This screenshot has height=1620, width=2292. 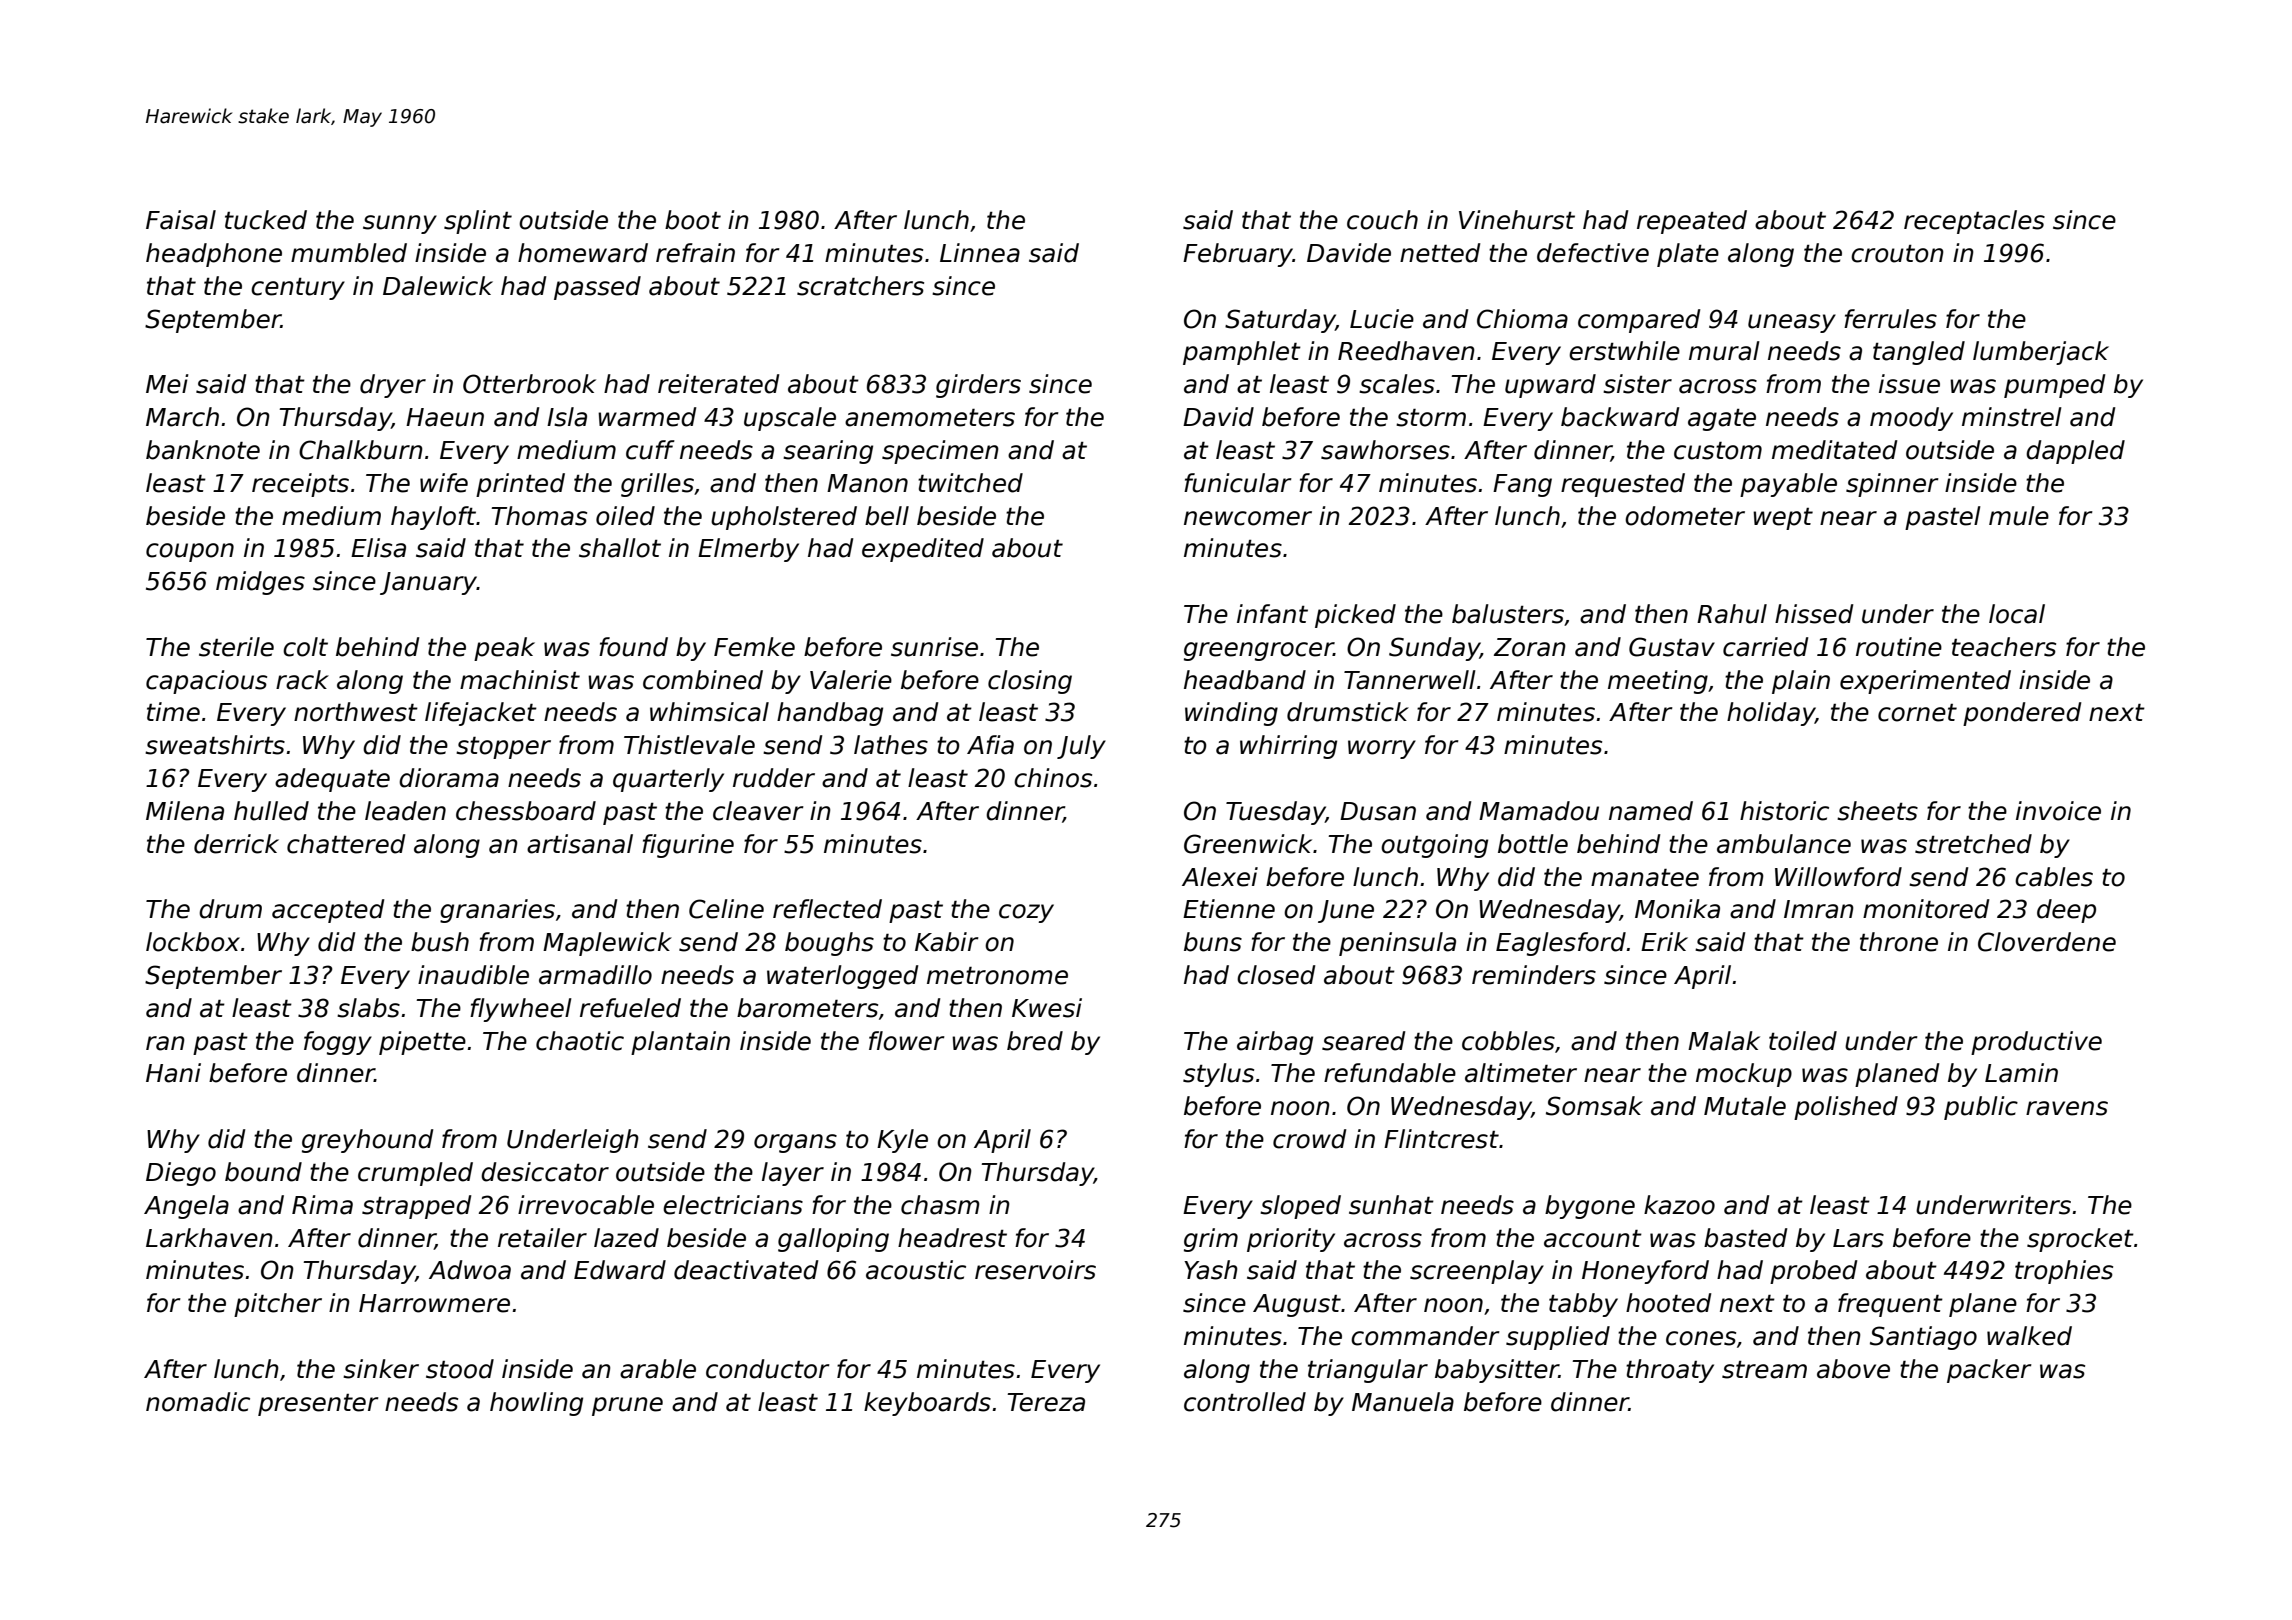 What do you see at coordinates (400, 224) in the screenshot?
I see `sunny` at bounding box center [400, 224].
